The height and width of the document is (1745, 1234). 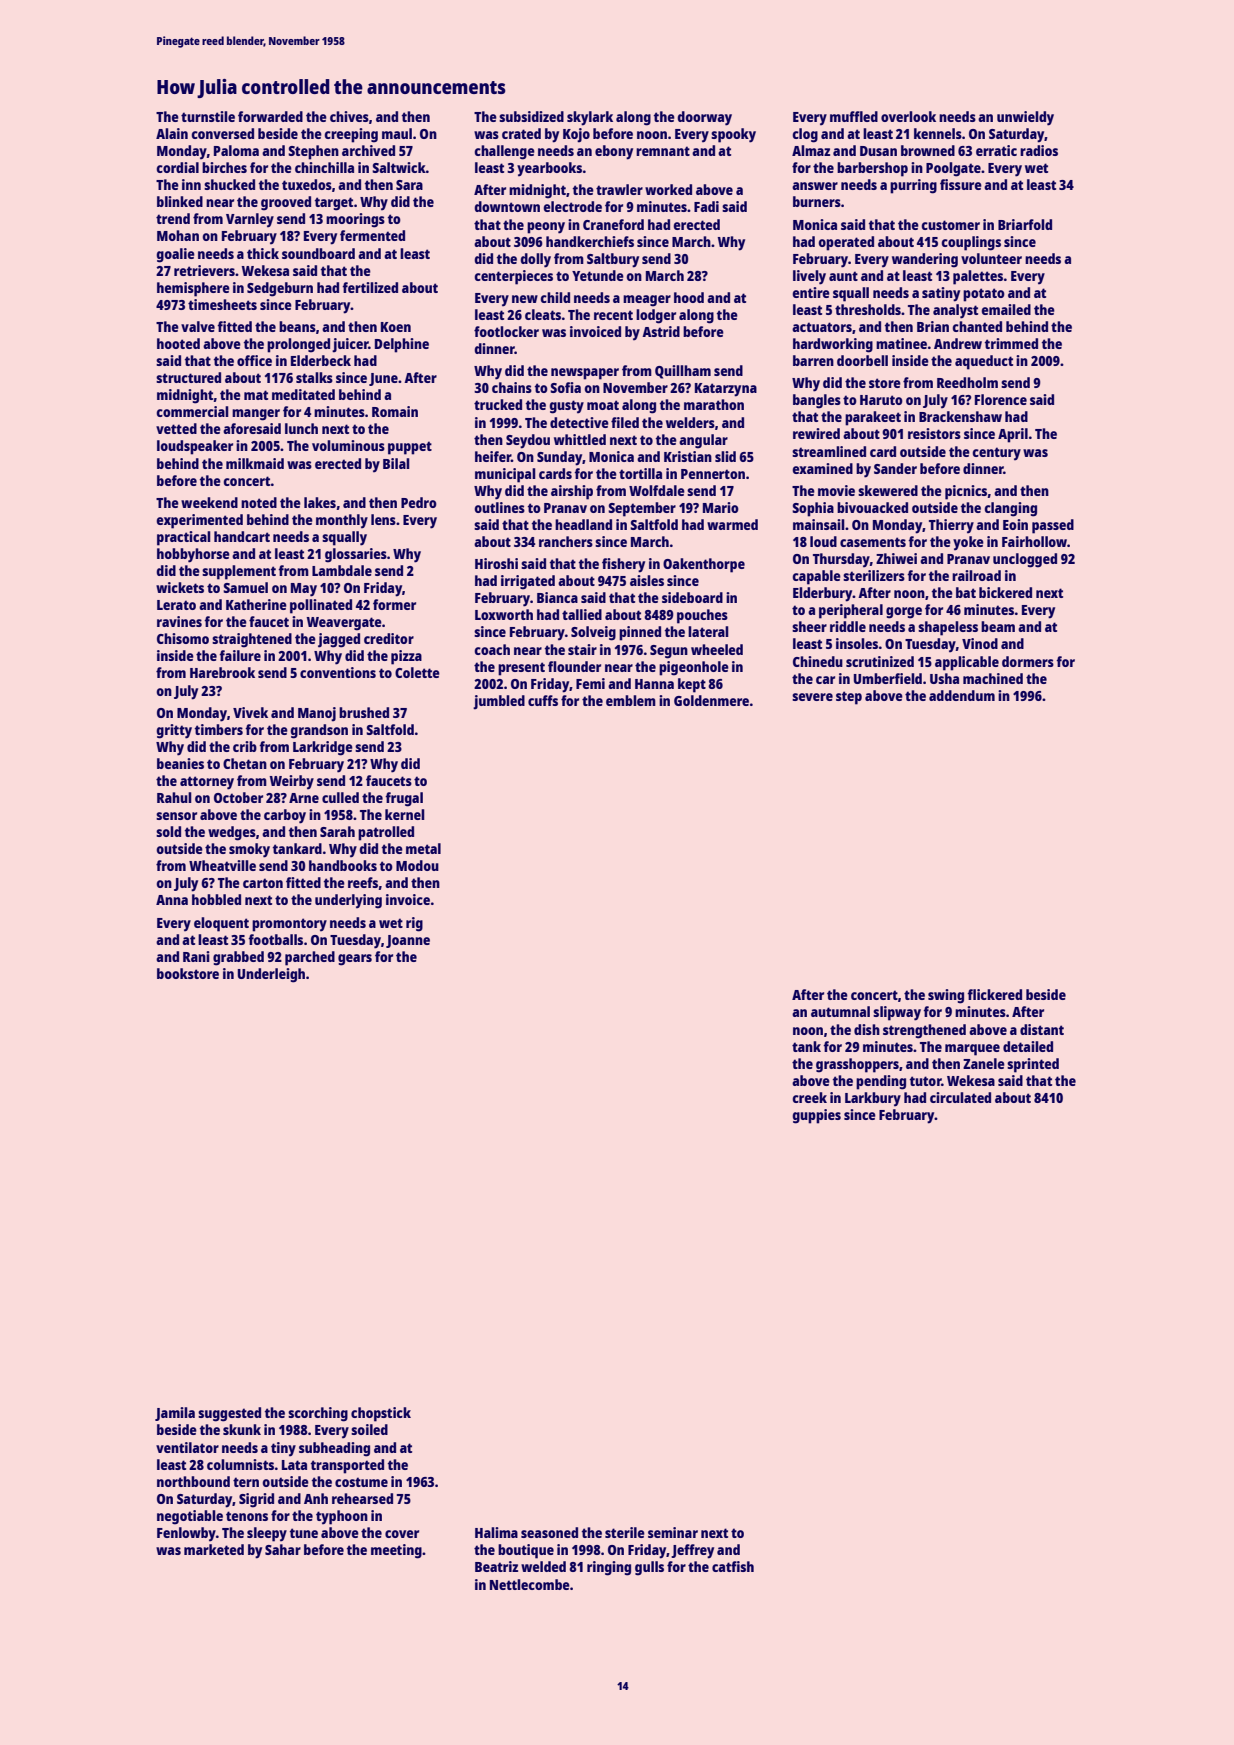 What do you see at coordinates (590, 118) in the document?
I see `skylark` at bounding box center [590, 118].
